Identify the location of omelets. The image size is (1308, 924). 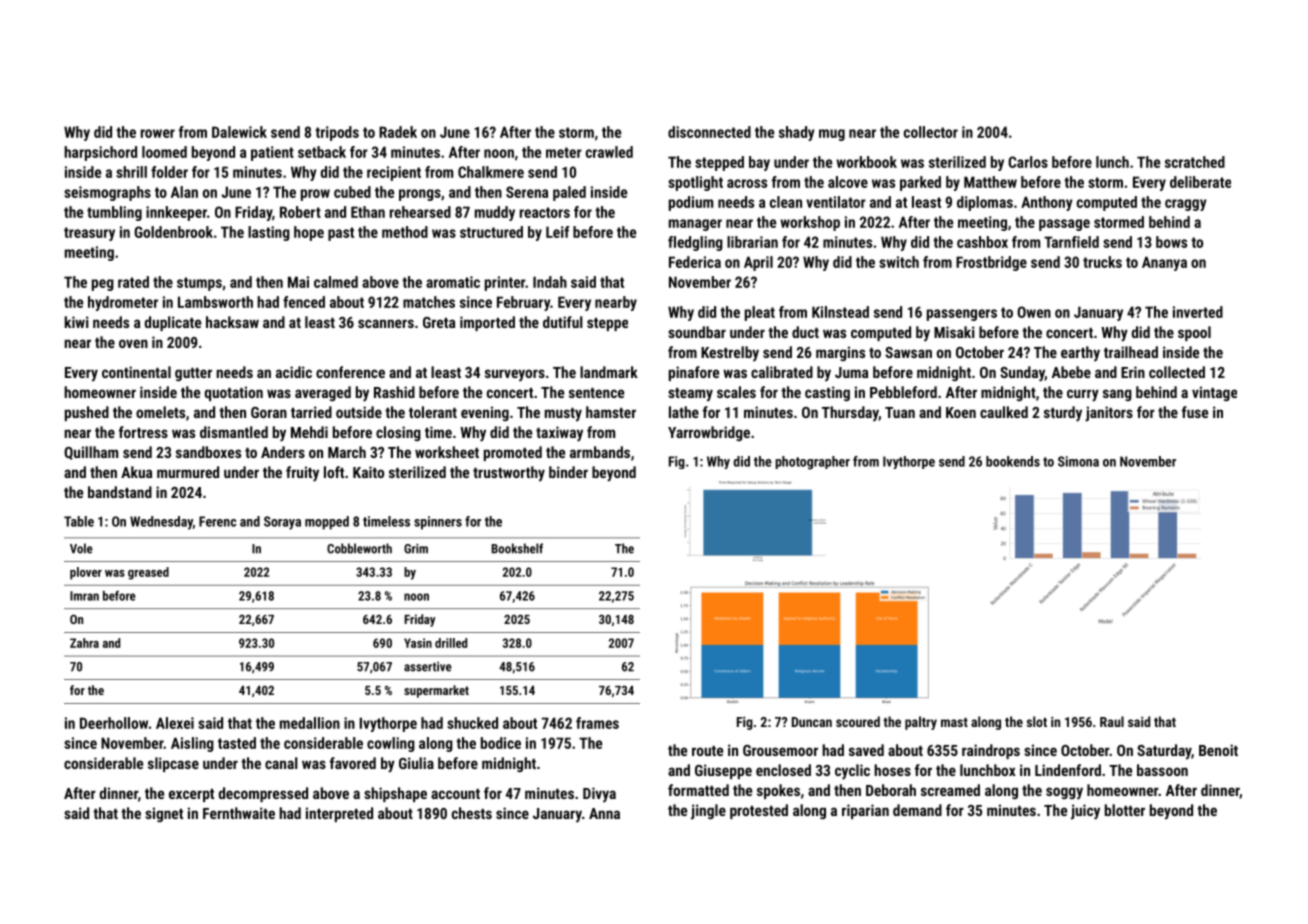
(160, 412).
